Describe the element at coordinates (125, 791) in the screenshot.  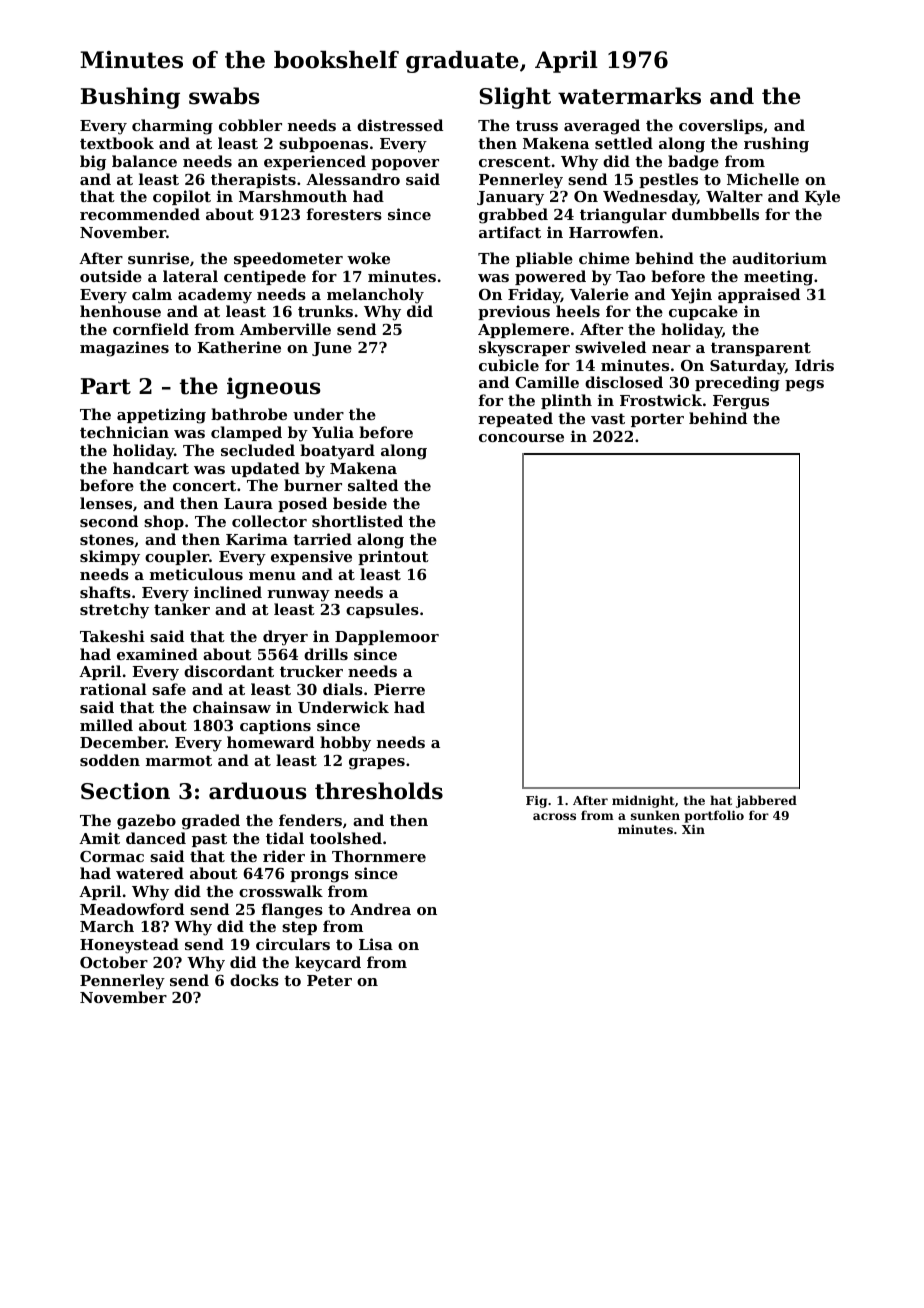
I see `Section` at that location.
